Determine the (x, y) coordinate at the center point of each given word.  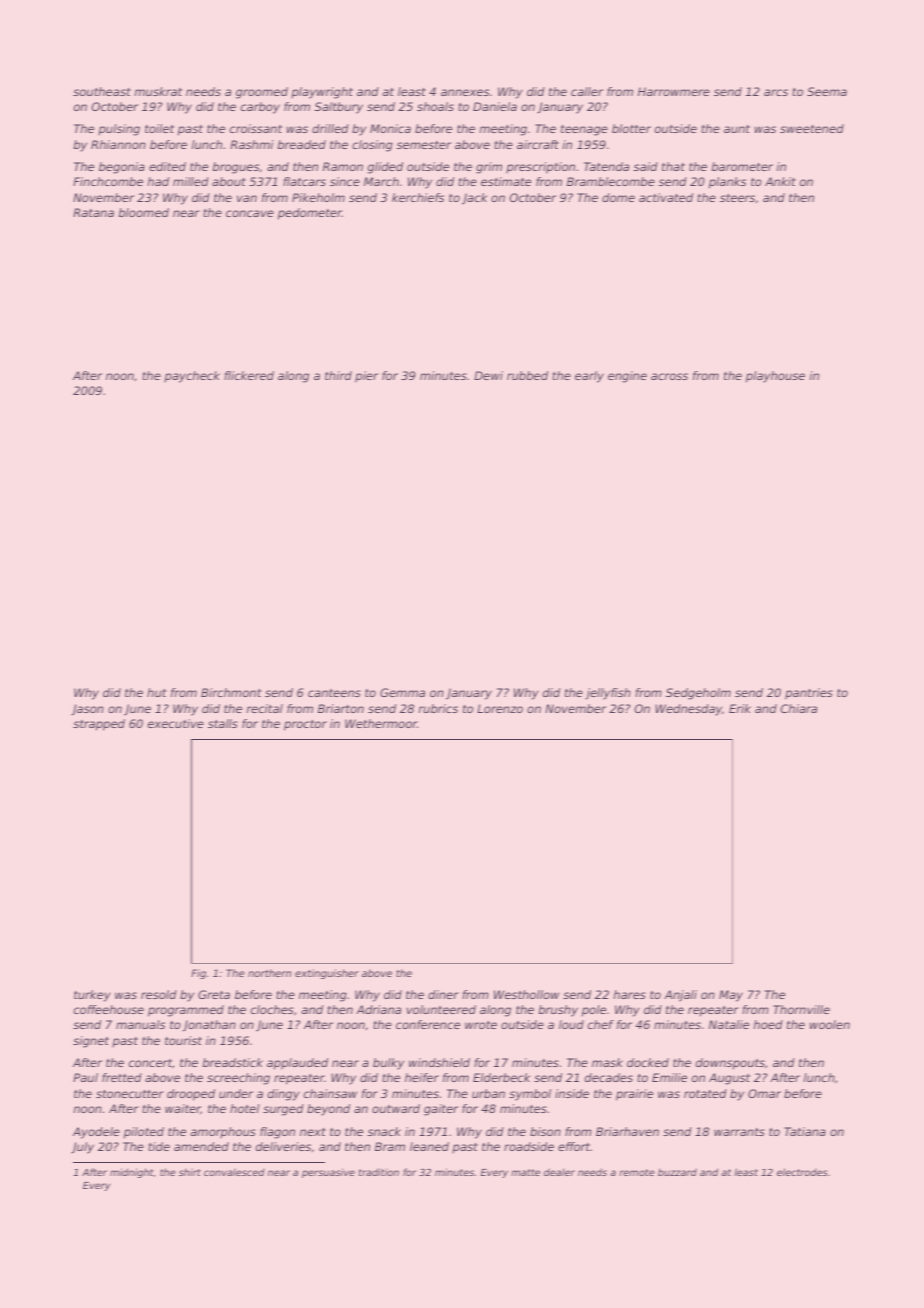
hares (630, 994)
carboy (260, 108)
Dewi (488, 375)
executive (176, 723)
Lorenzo (500, 708)
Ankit (780, 181)
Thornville (801, 1009)
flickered (249, 375)
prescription (540, 168)
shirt (190, 1172)
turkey (92, 996)
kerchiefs (418, 197)
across (669, 376)
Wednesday (688, 710)
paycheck (192, 377)
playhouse (775, 377)
